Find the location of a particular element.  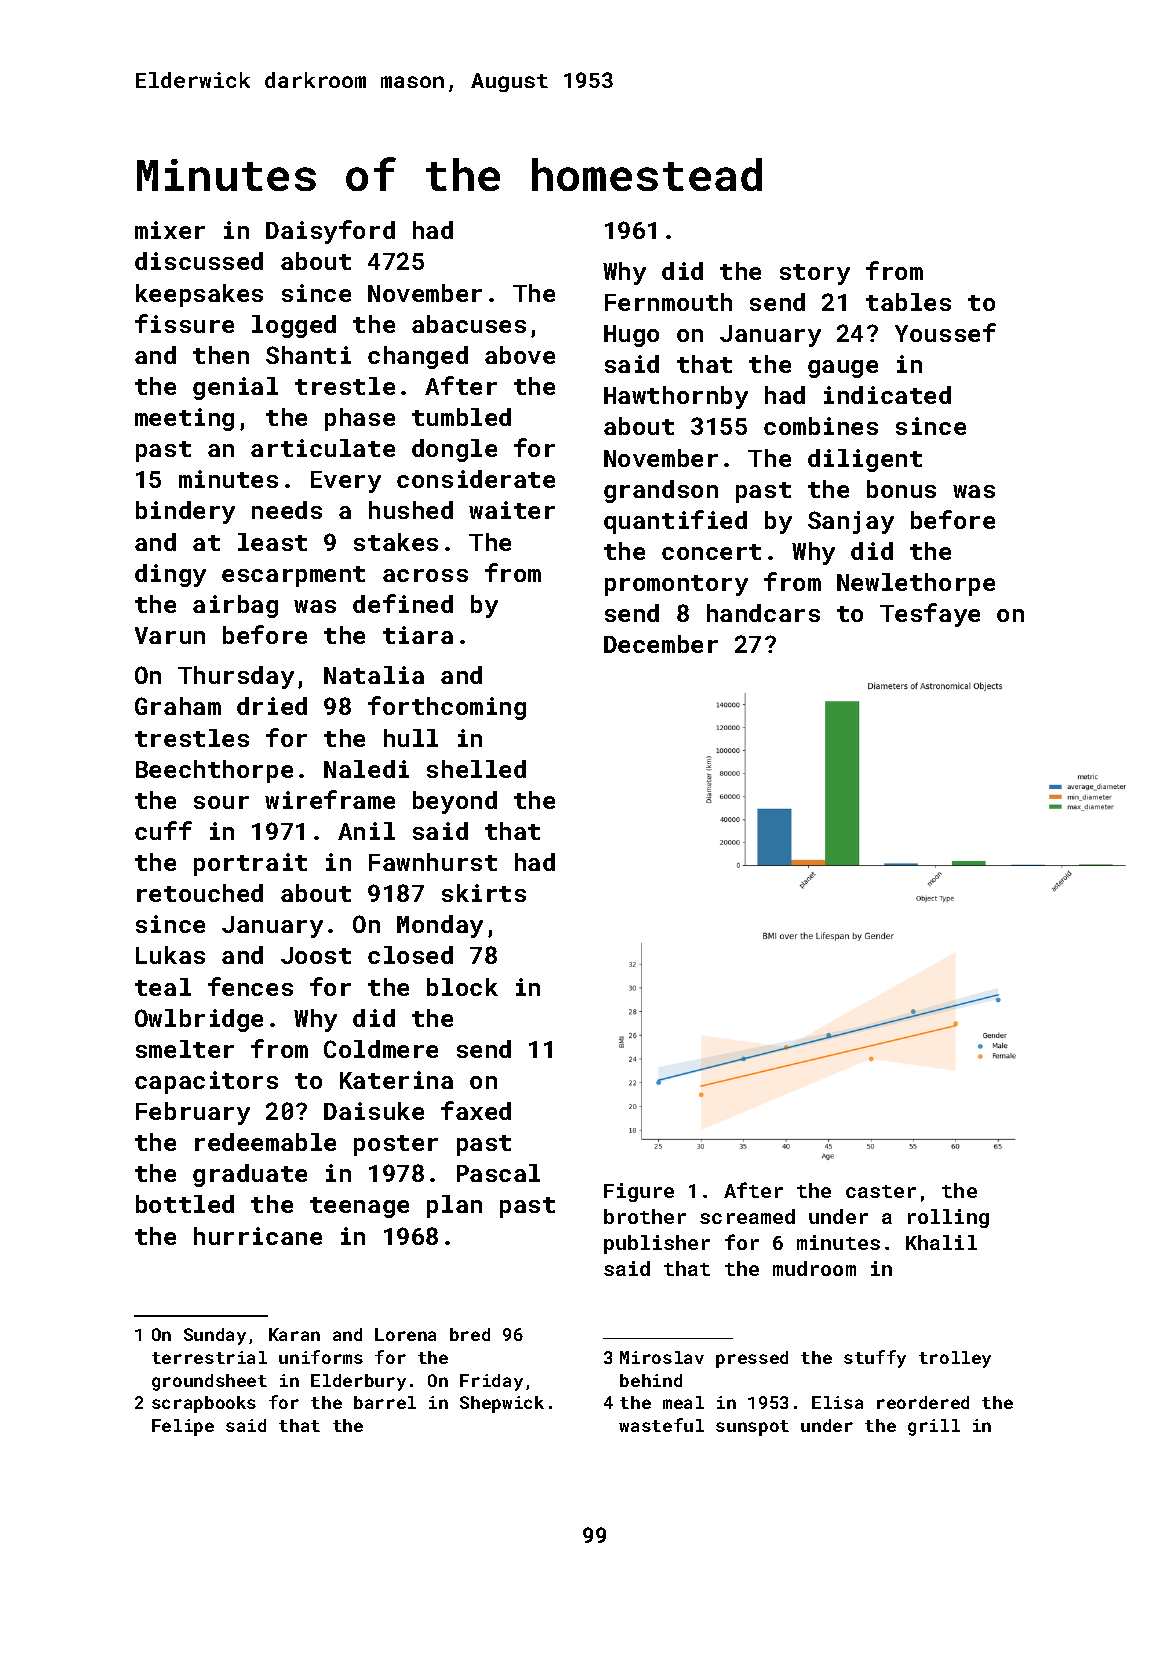

Felipe is located at coordinates (183, 1427).
